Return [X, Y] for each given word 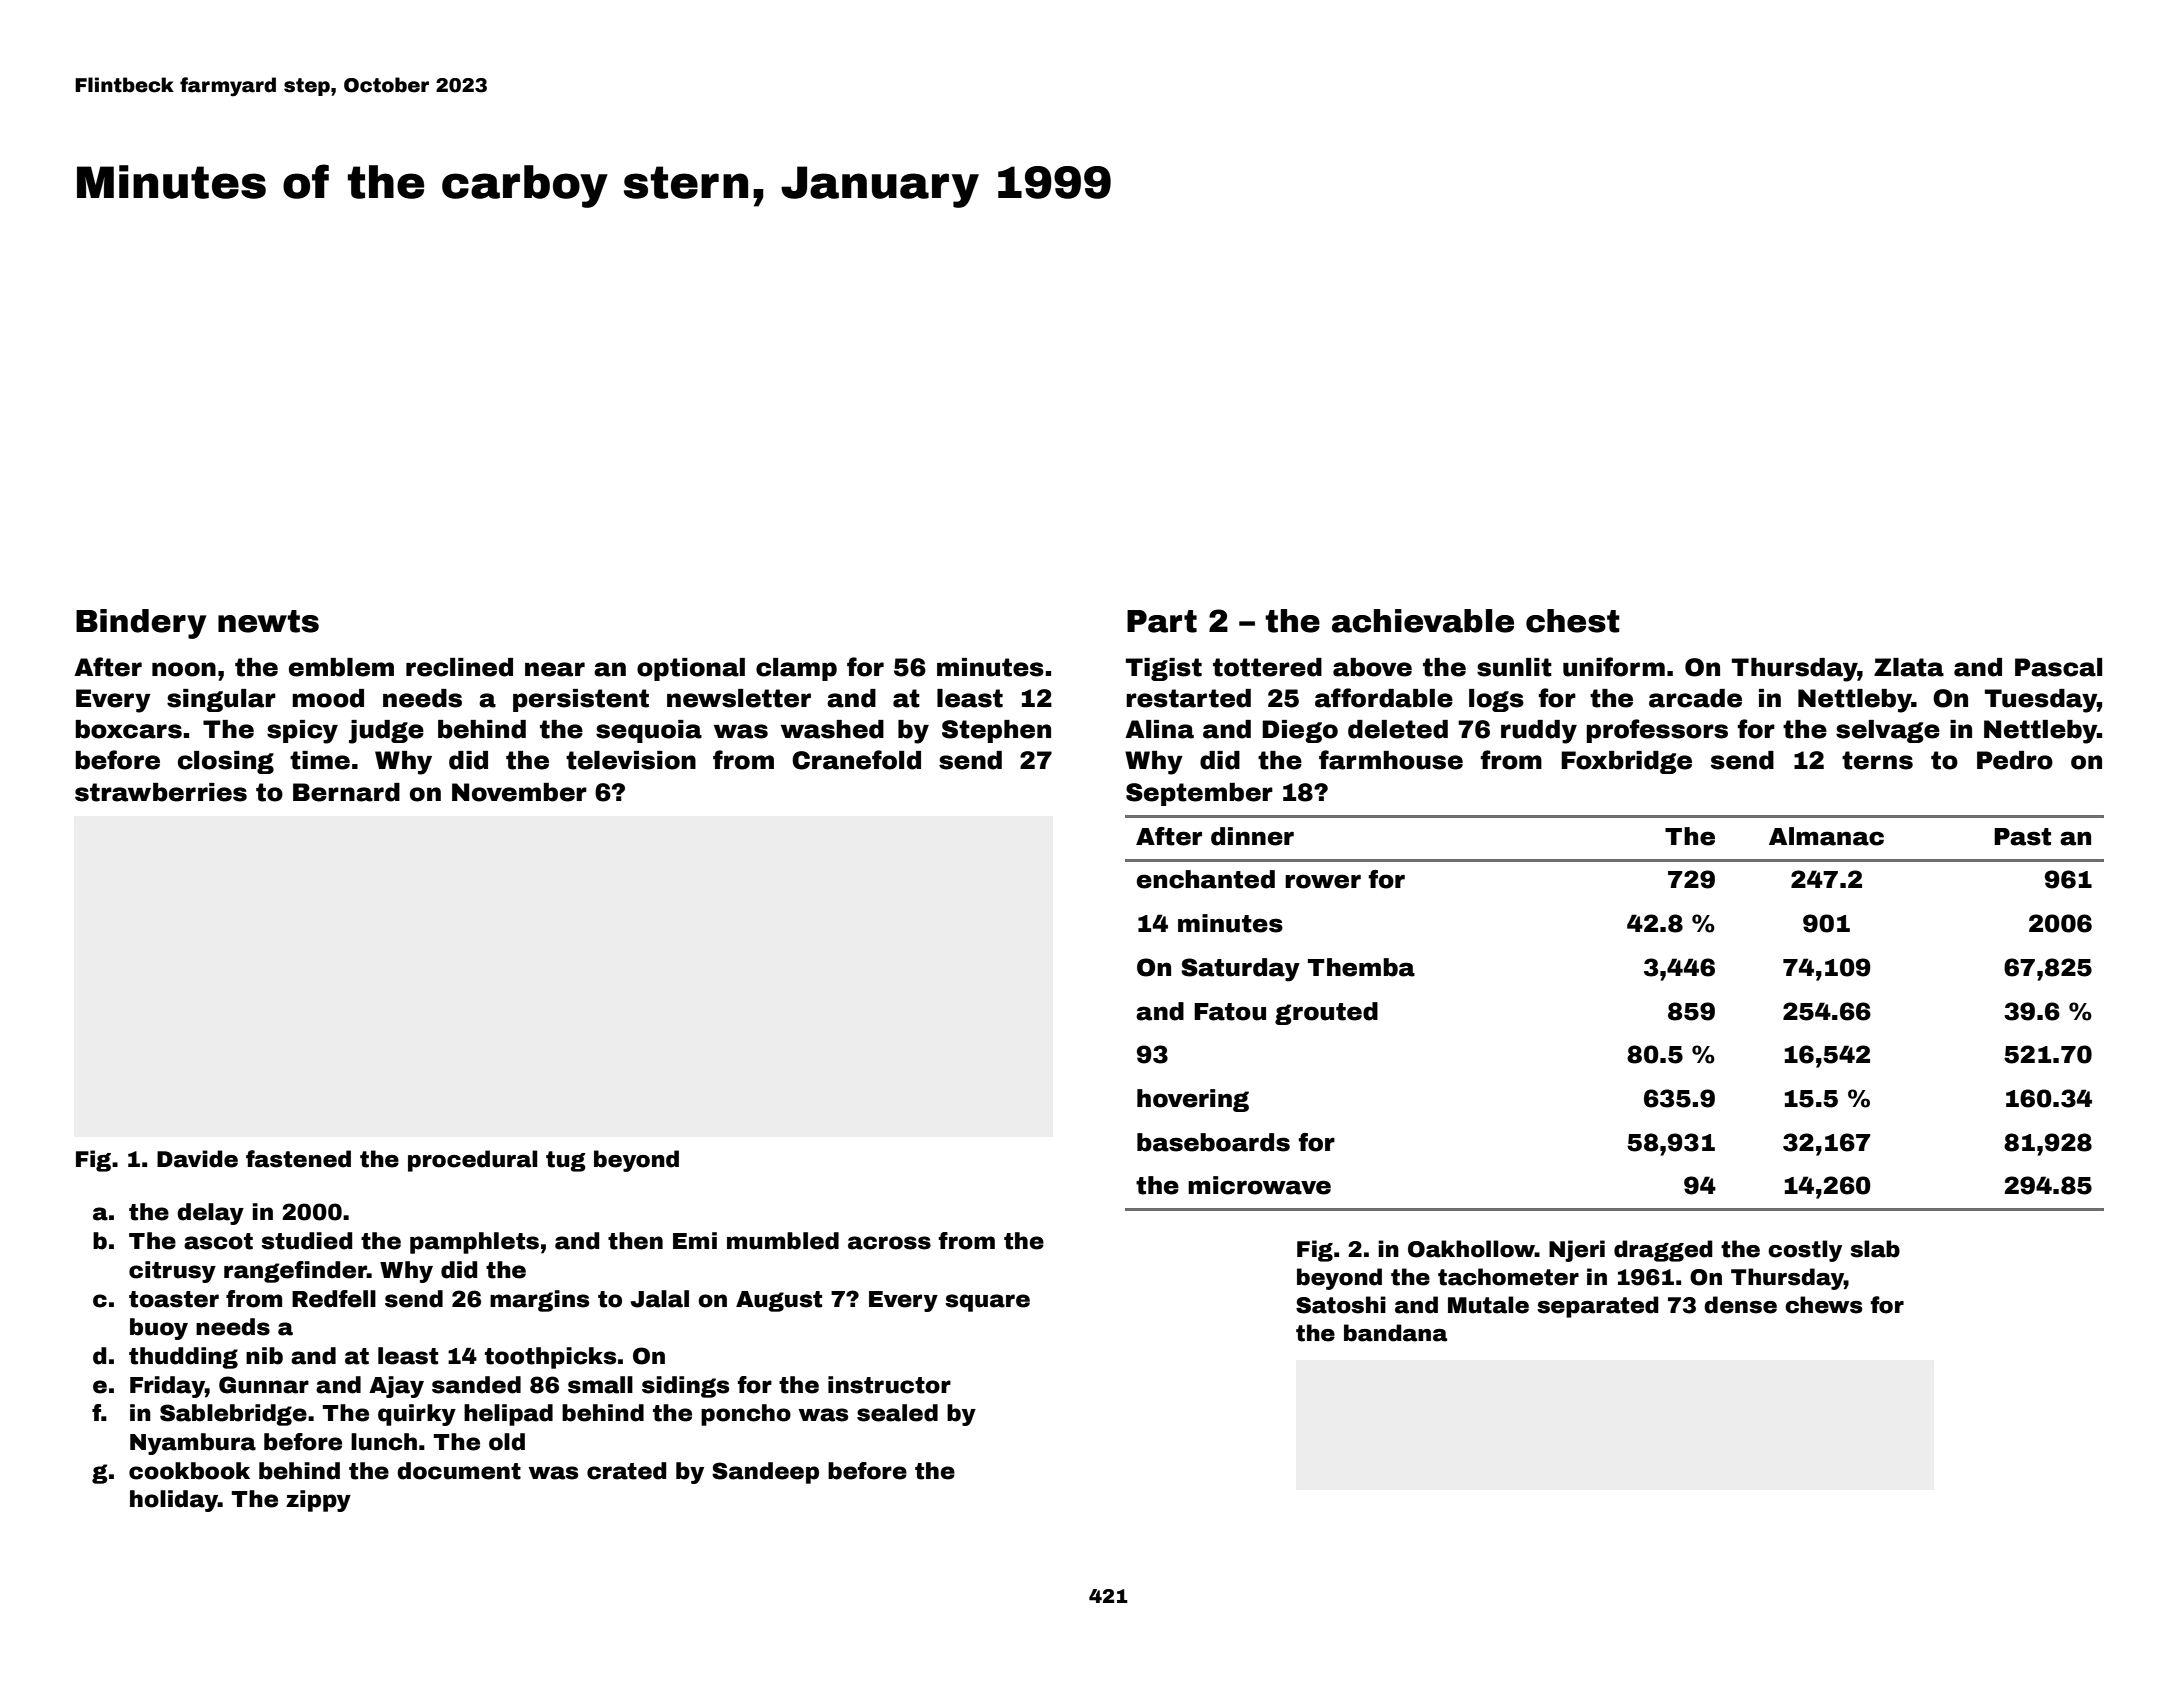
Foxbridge [1626, 762]
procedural [472, 1161]
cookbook [189, 1471]
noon [184, 669]
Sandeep [765, 1473]
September [1199, 794]
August [779, 1301]
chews [1824, 1305]
